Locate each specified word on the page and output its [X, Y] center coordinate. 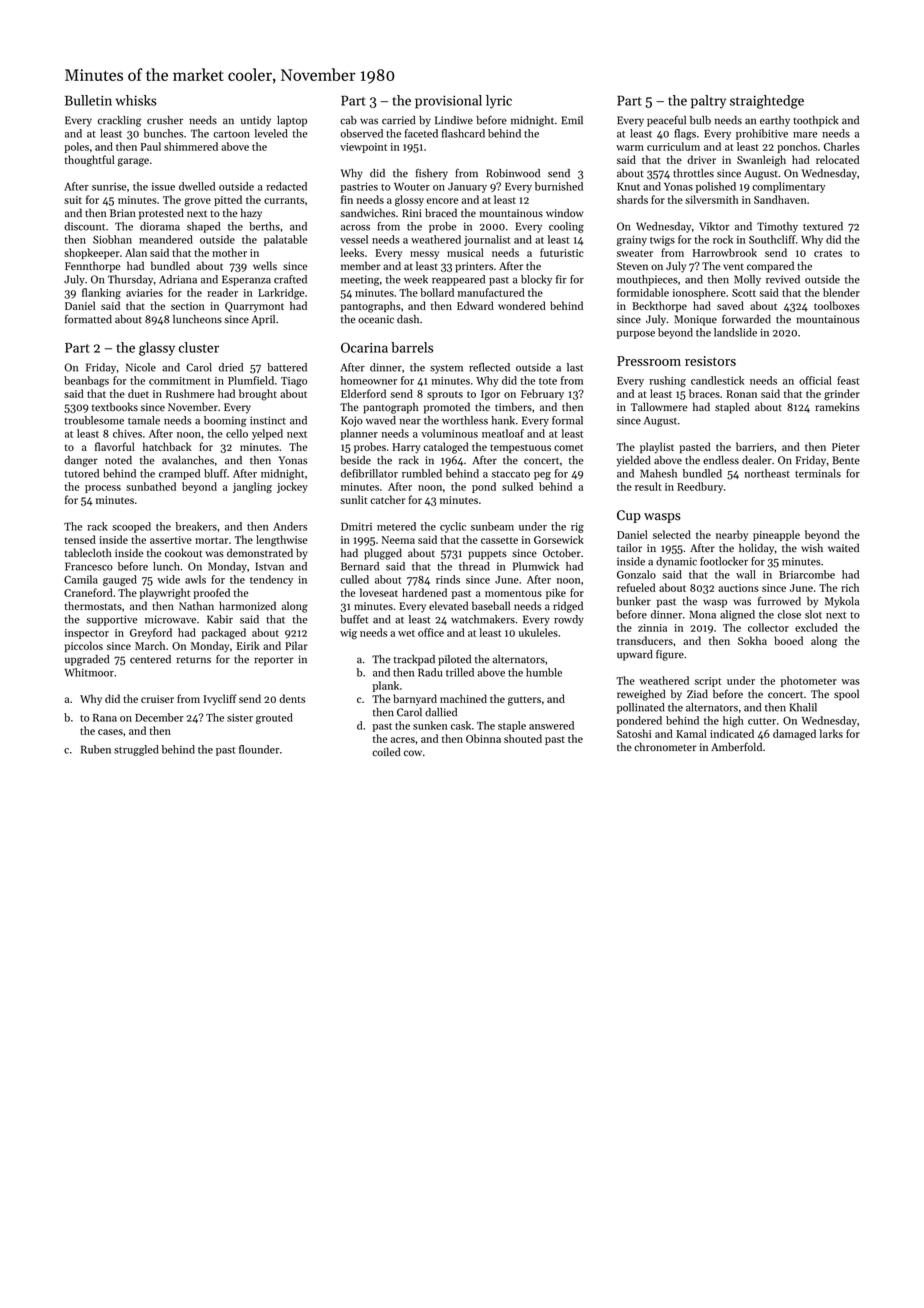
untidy [256, 121]
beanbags [86, 381]
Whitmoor [89, 672]
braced [441, 212]
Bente [846, 460]
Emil [572, 120]
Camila [81, 579]
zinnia [652, 628]
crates [828, 253]
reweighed [641, 695]
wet [406, 633]
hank [503, 420]
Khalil [803, 707]
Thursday [130, 280]
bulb [700, 120]
